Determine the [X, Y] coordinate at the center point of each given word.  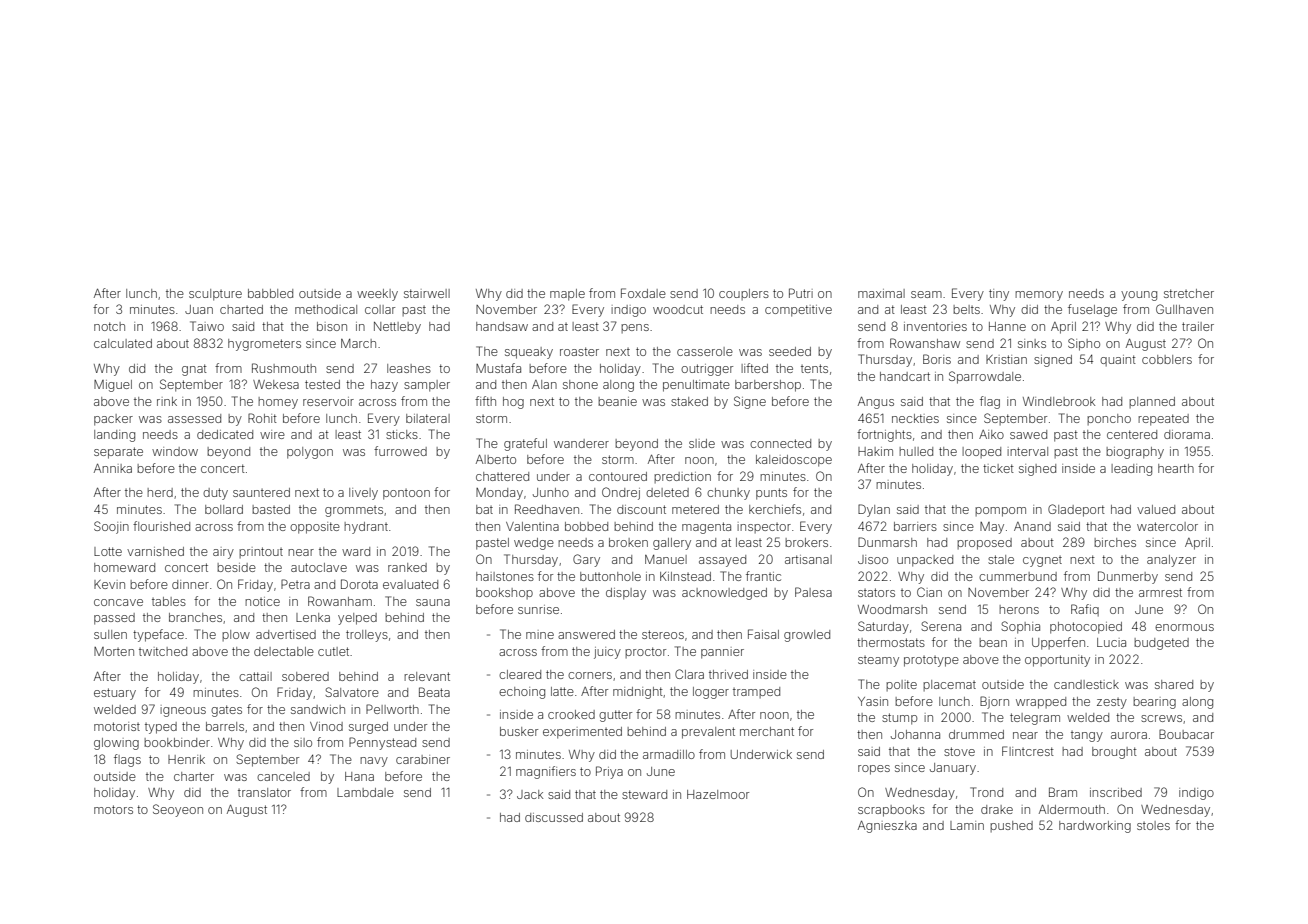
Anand [1032, 526]
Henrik [186, 759]
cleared [520, 674]
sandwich [318, 709]
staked [689, 401]
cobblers [1167, 359]
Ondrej [621, 493]
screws [1161, 718]
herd [160, 492]
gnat [194, 370]
